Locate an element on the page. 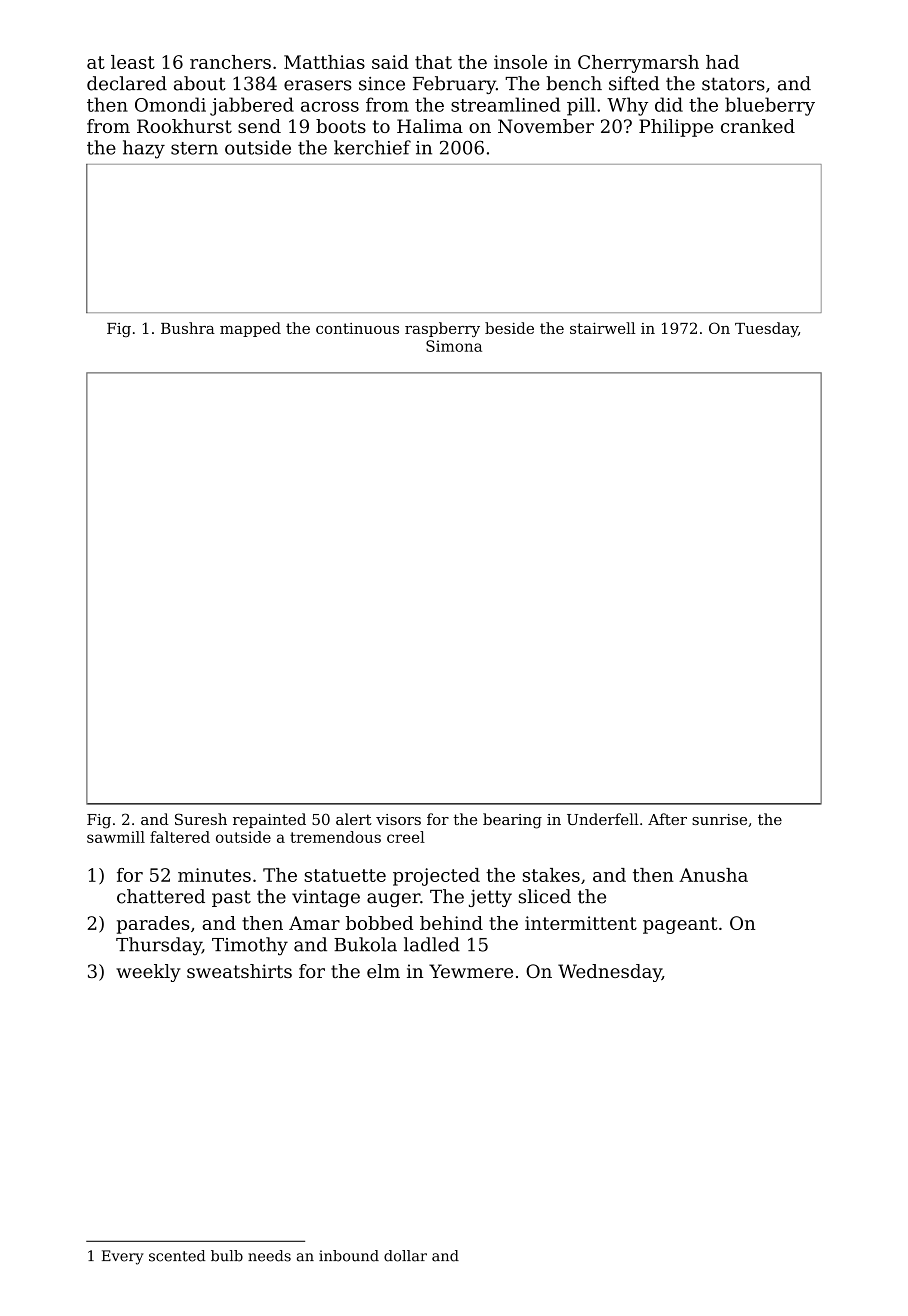  sunrise is located at coordinates (719, 819).
